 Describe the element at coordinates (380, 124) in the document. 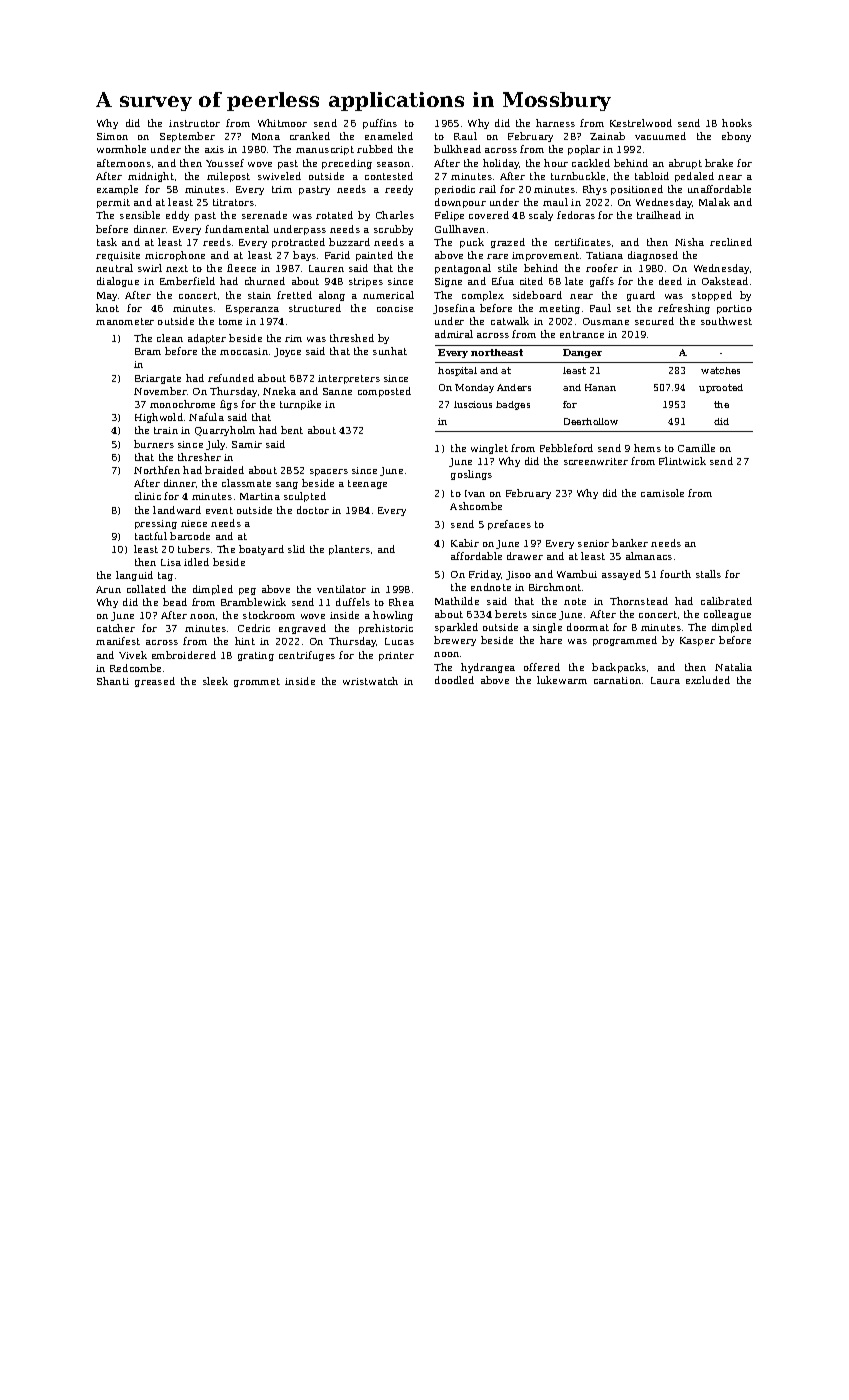

I see `puffins` at that location.
